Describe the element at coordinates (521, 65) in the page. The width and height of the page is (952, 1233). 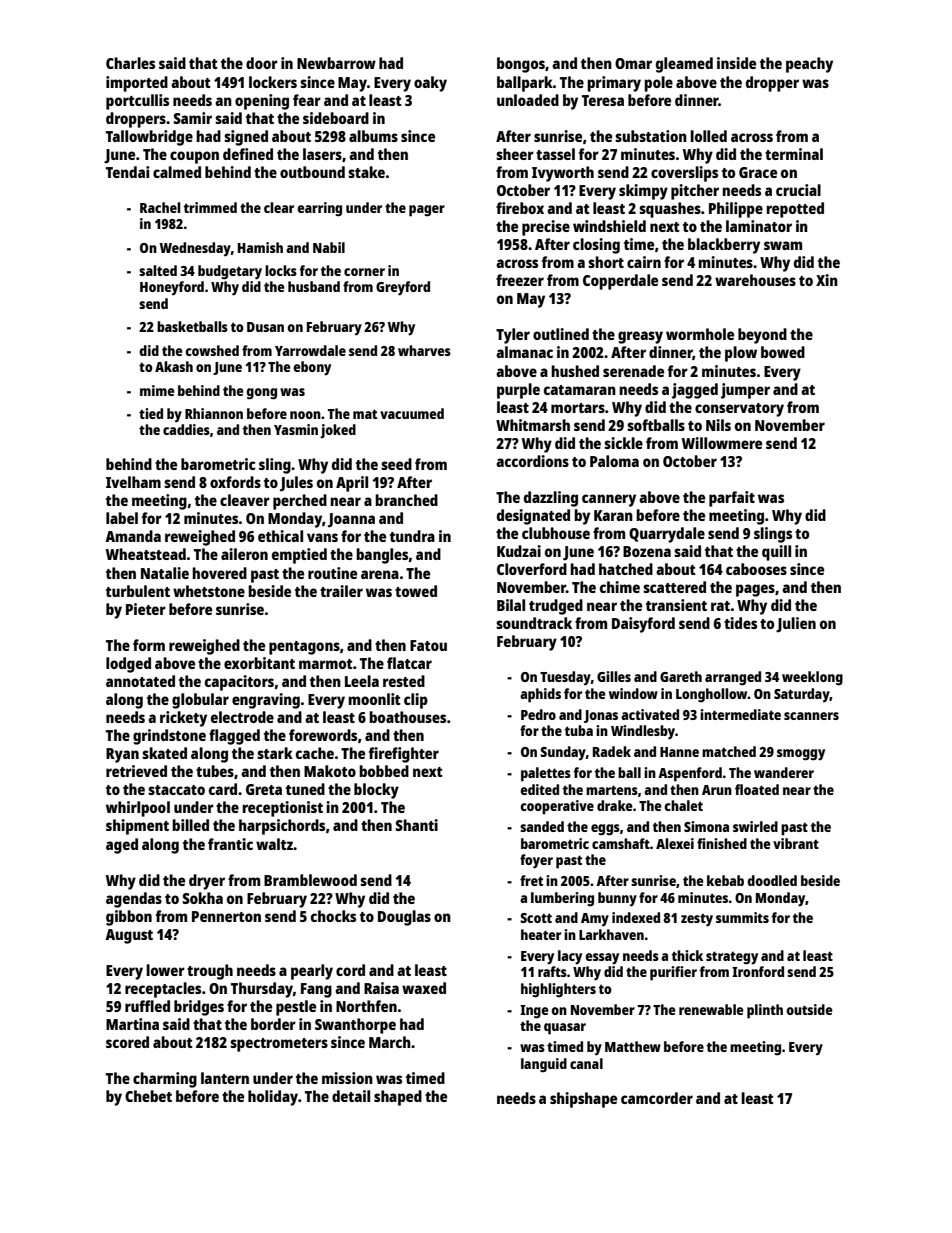
I see `bongos` at that location.
